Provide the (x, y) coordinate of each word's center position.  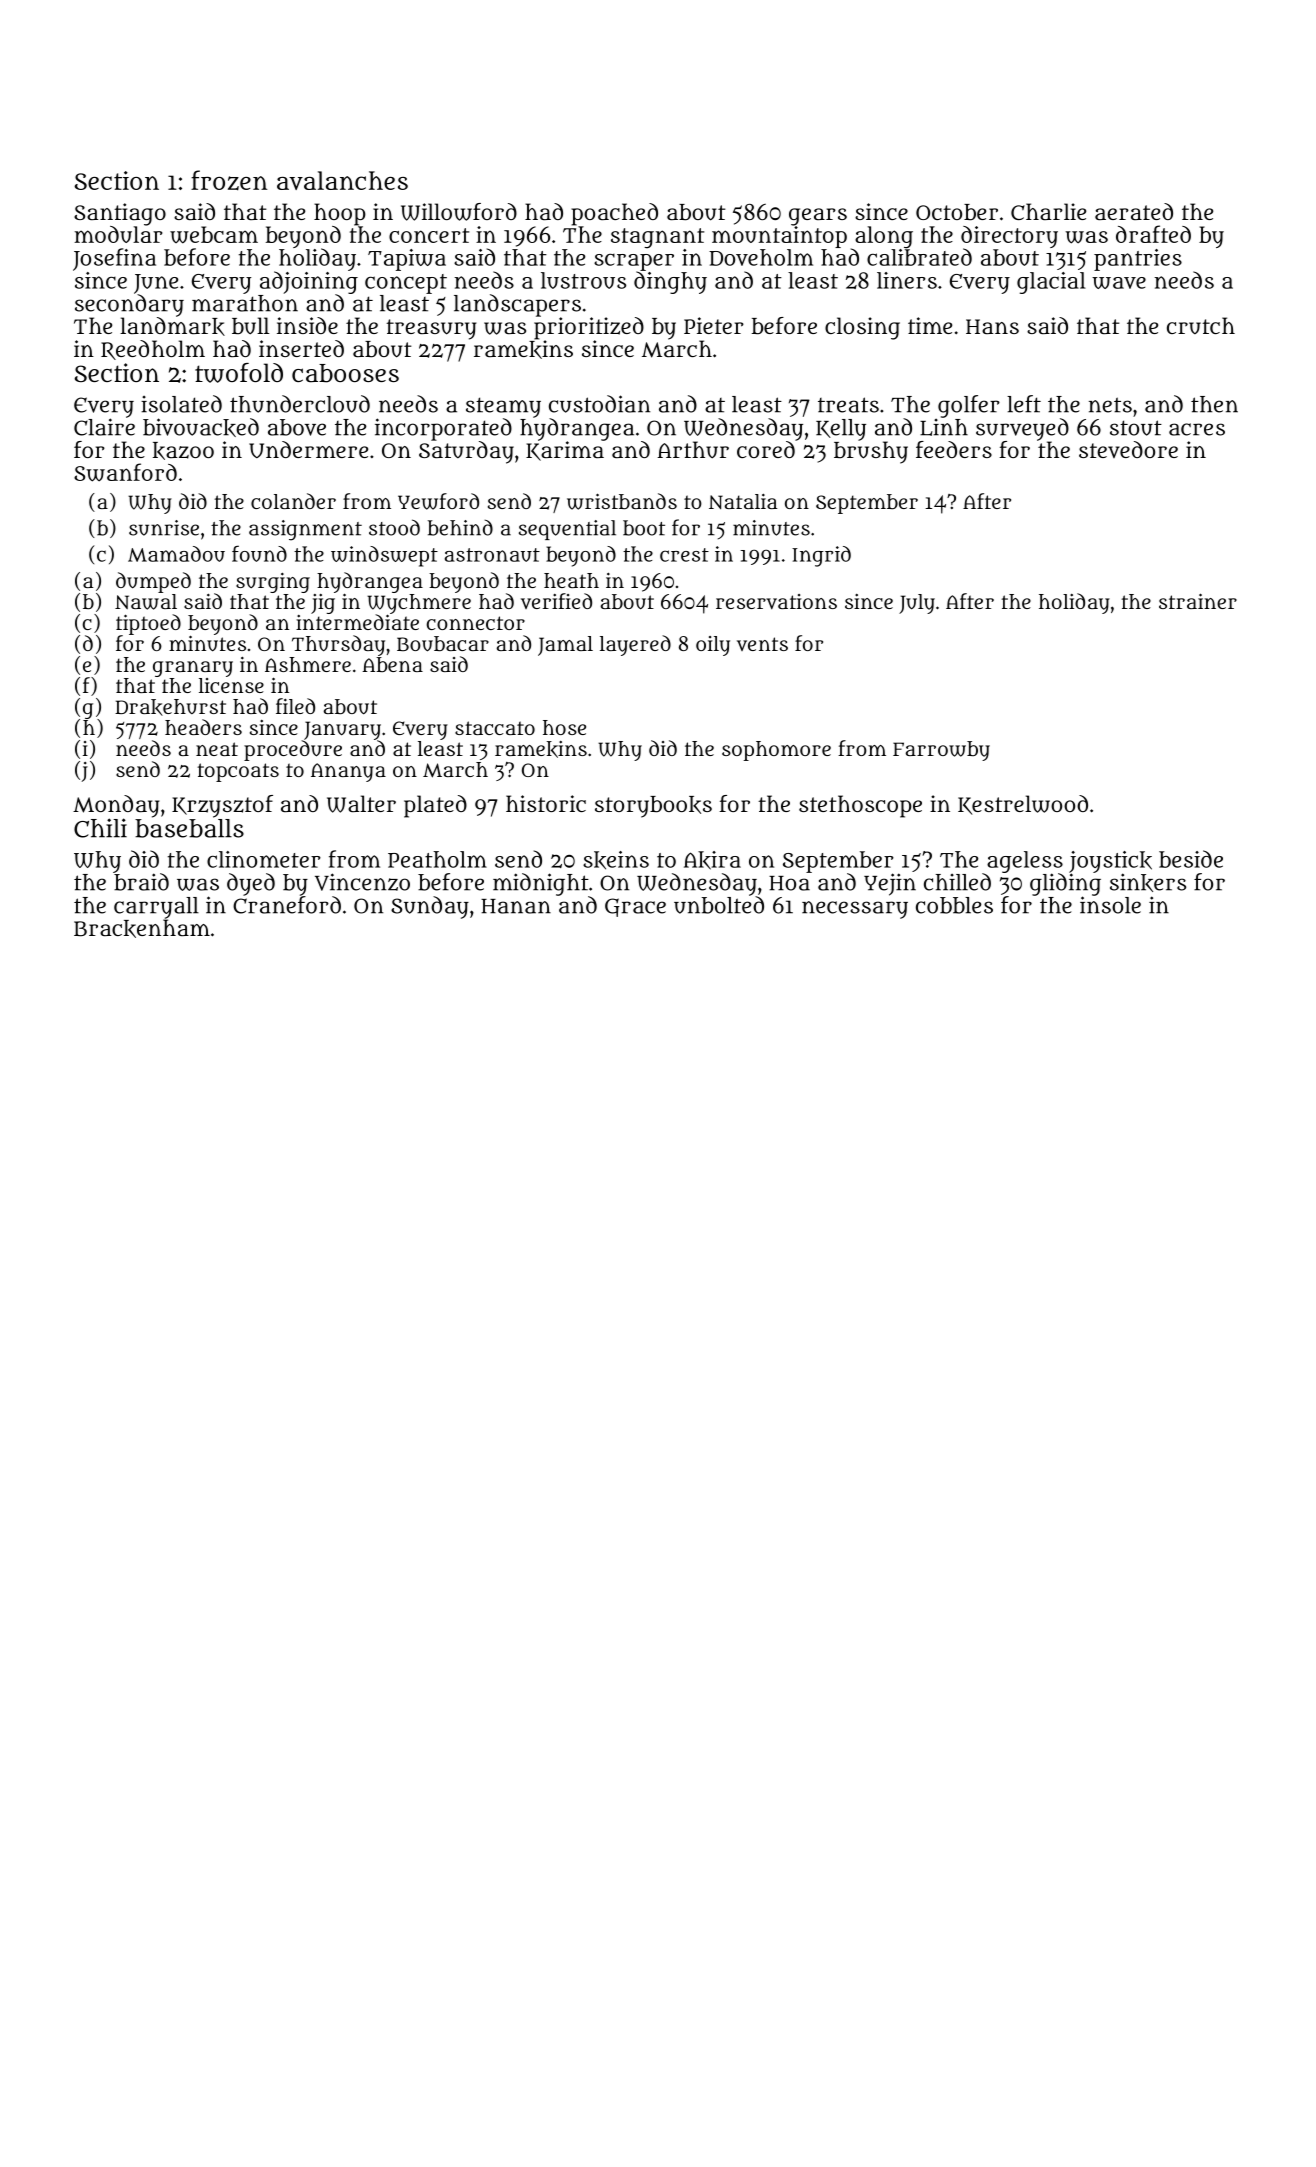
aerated (1134, 211)
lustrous (583, 280)
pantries (1138, 260)
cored (766, 449)
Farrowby (941, 751)
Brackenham (142, 928)
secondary (129, 305)
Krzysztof (222, 806)
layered (635, 645)
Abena (392, 664)
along (884, 237)
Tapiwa (407, 260)
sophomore (776, 751)
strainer (1198, 601)
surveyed (1022, 429)
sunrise (164, 528)
